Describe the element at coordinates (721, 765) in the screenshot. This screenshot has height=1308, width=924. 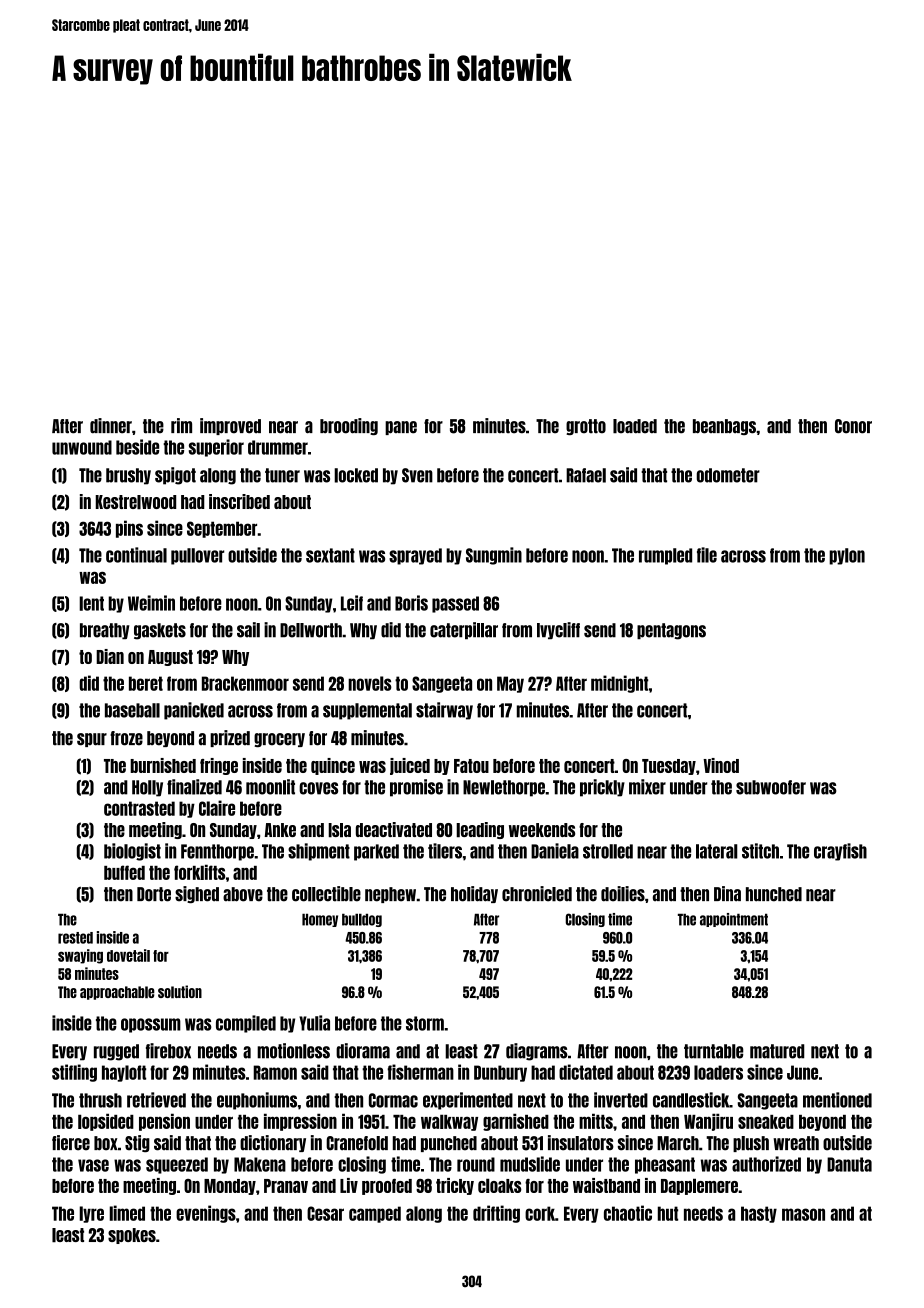
I see `Vinod` at that location.
